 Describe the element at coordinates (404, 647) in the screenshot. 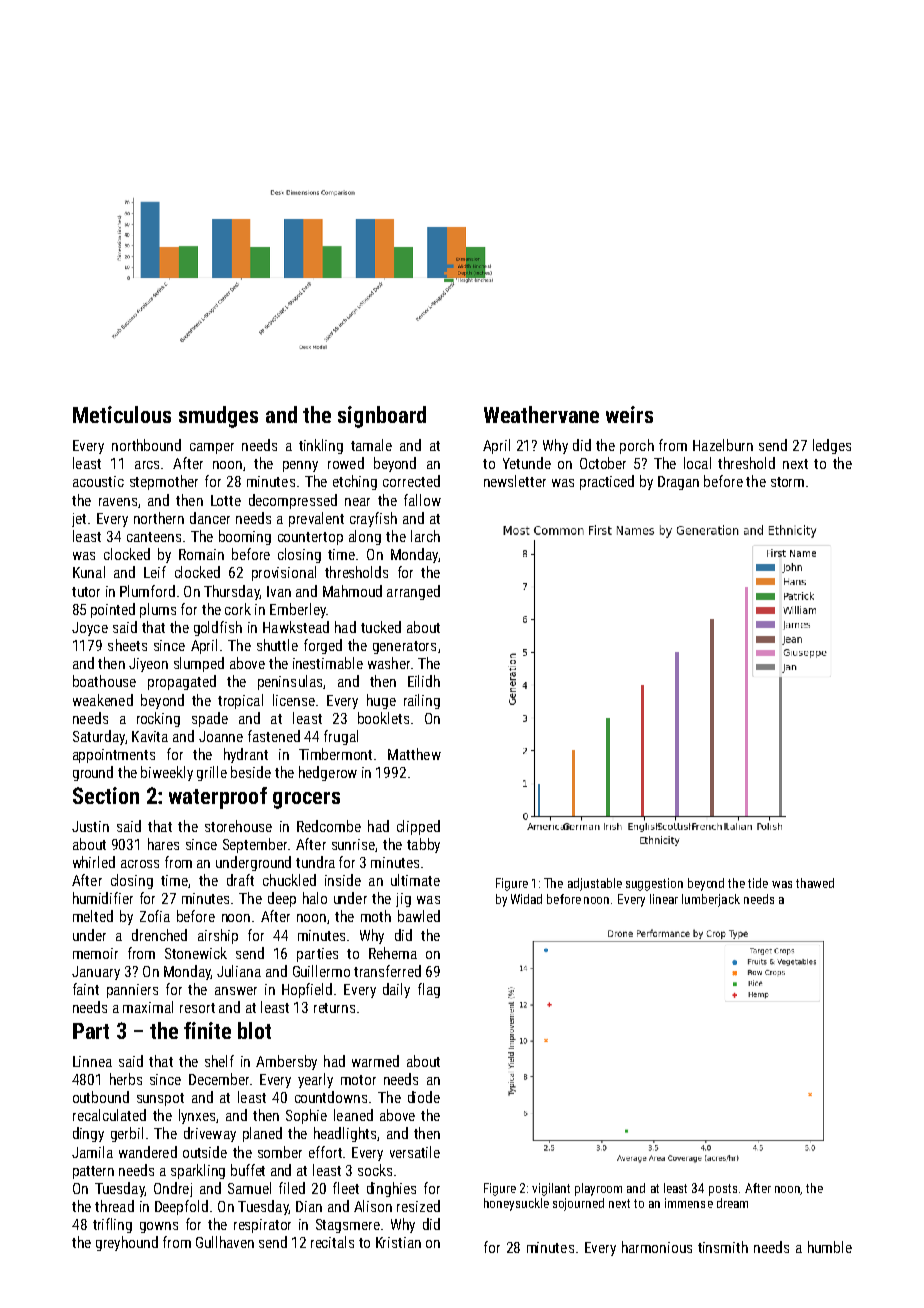

I see `generators` at that location.
